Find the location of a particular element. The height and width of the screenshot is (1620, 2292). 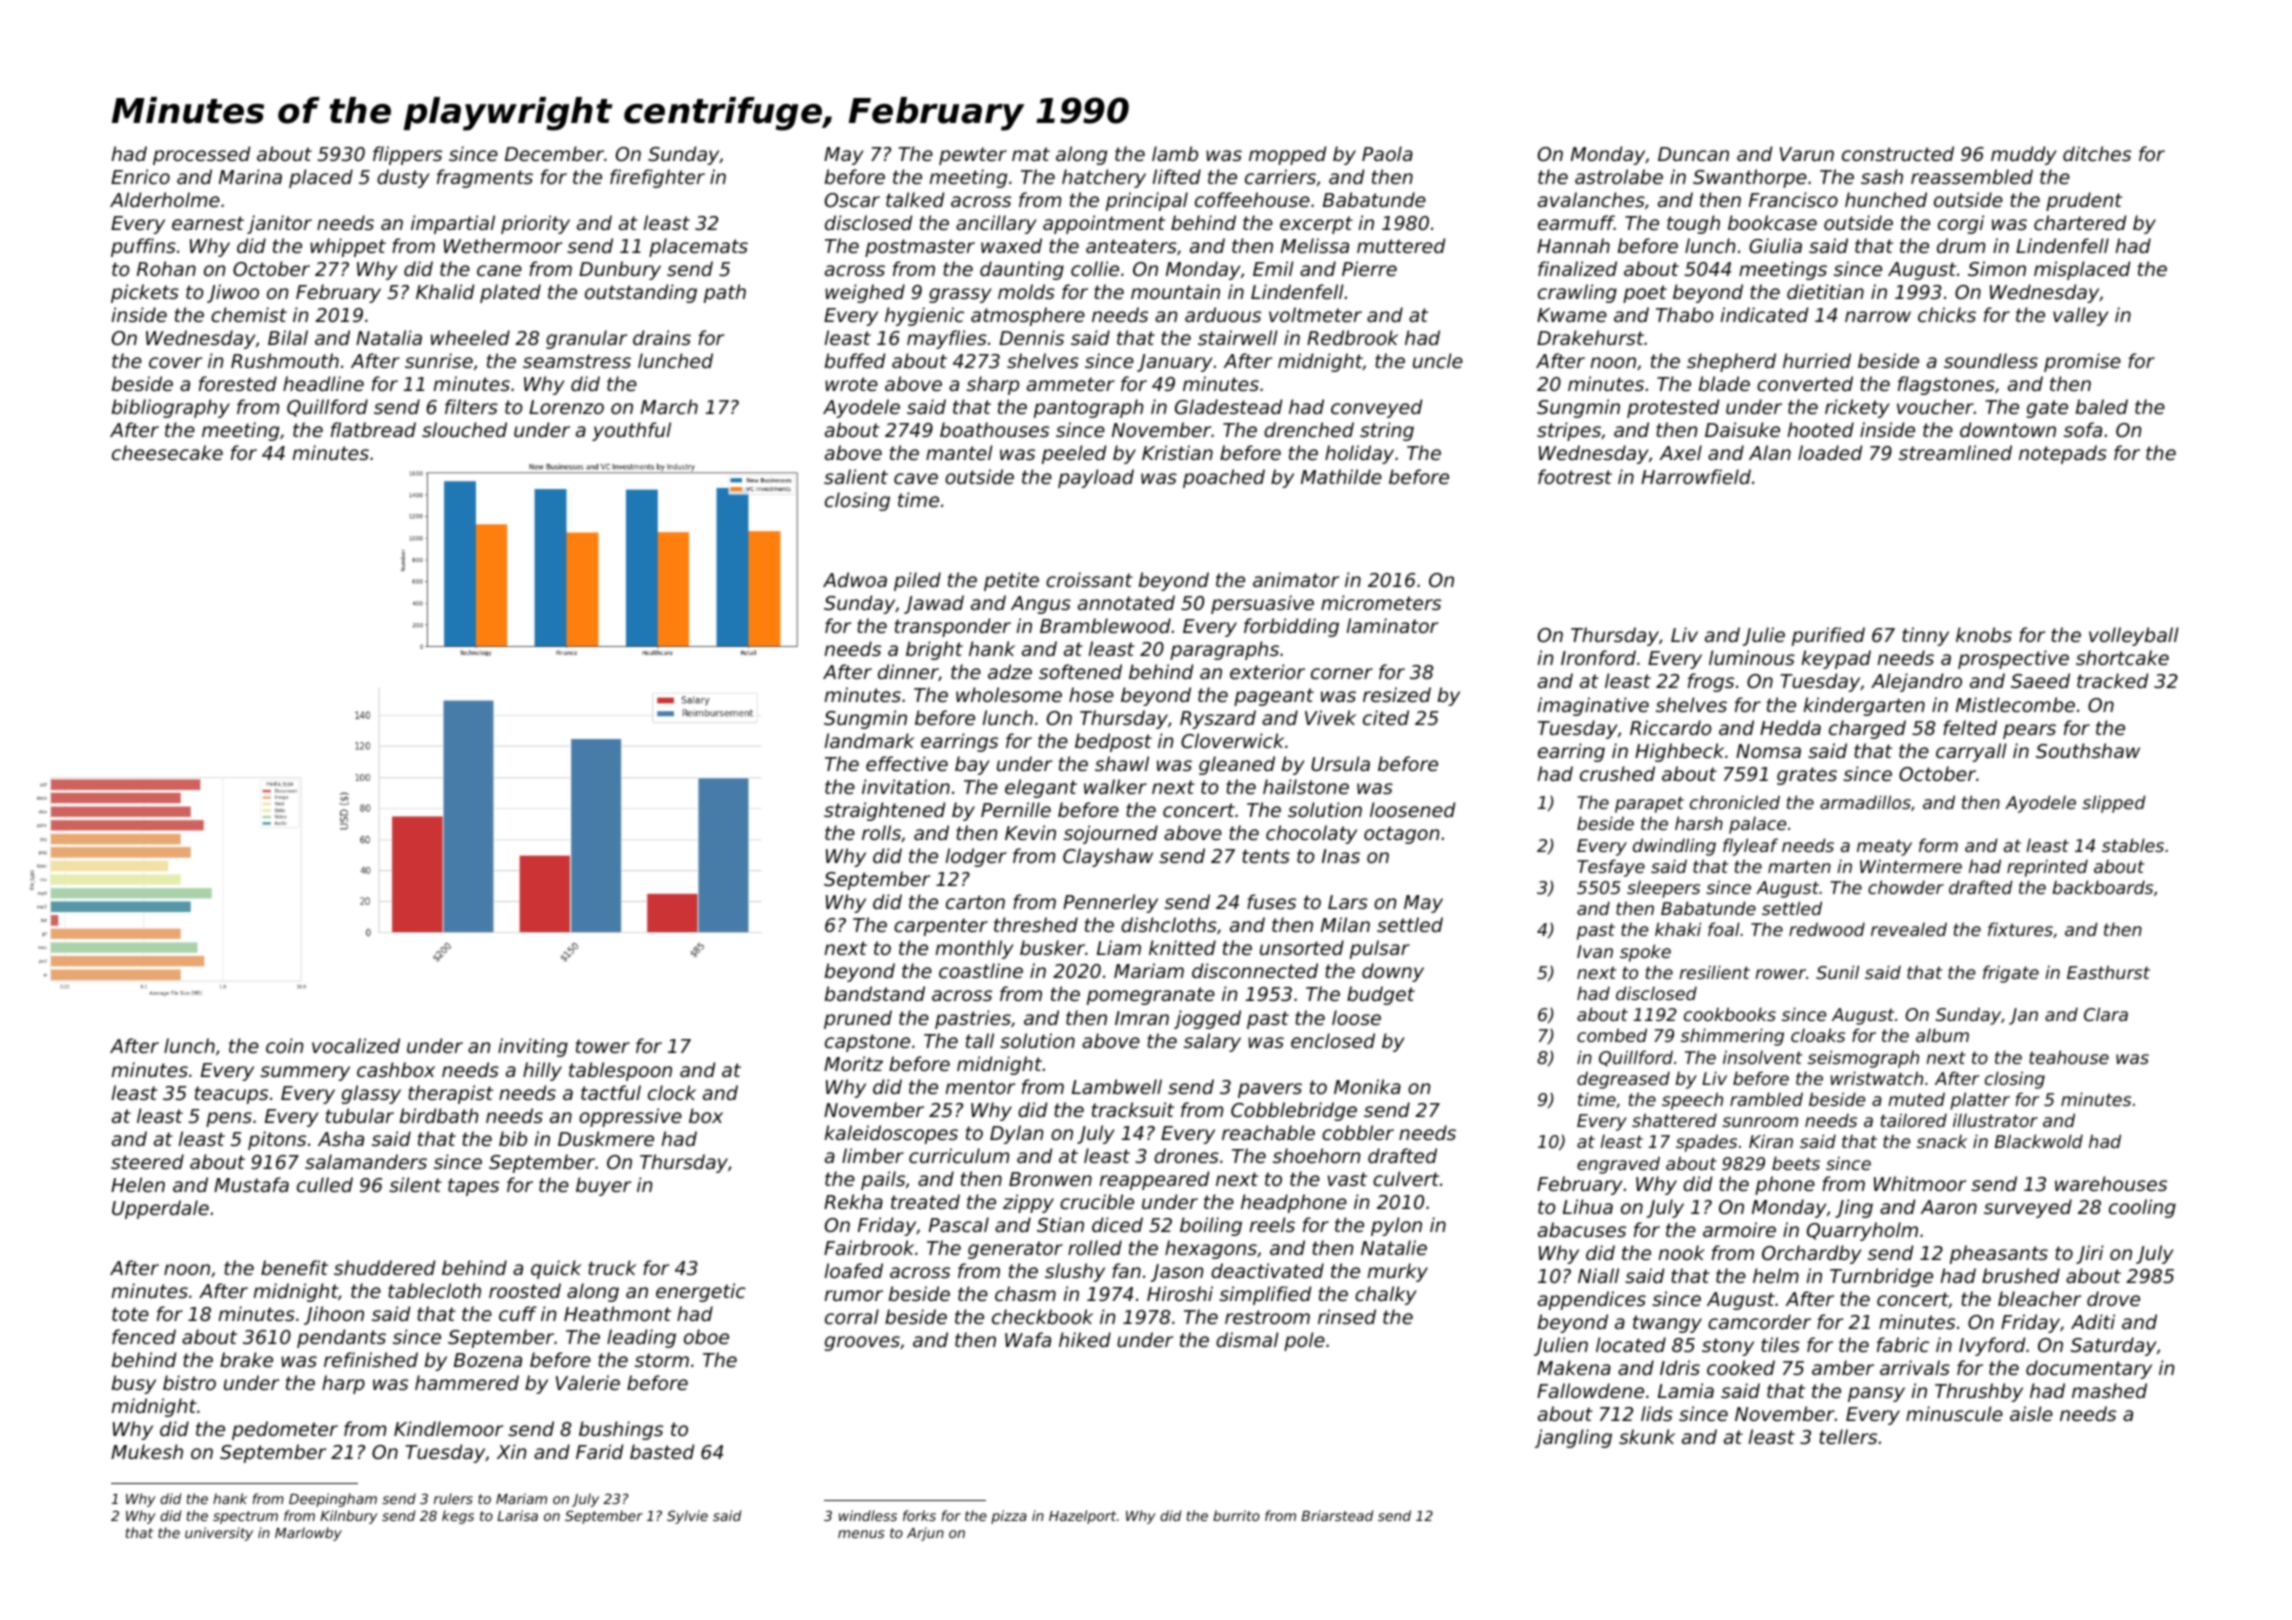

vocalized is located at coordinates (356, 1045).
